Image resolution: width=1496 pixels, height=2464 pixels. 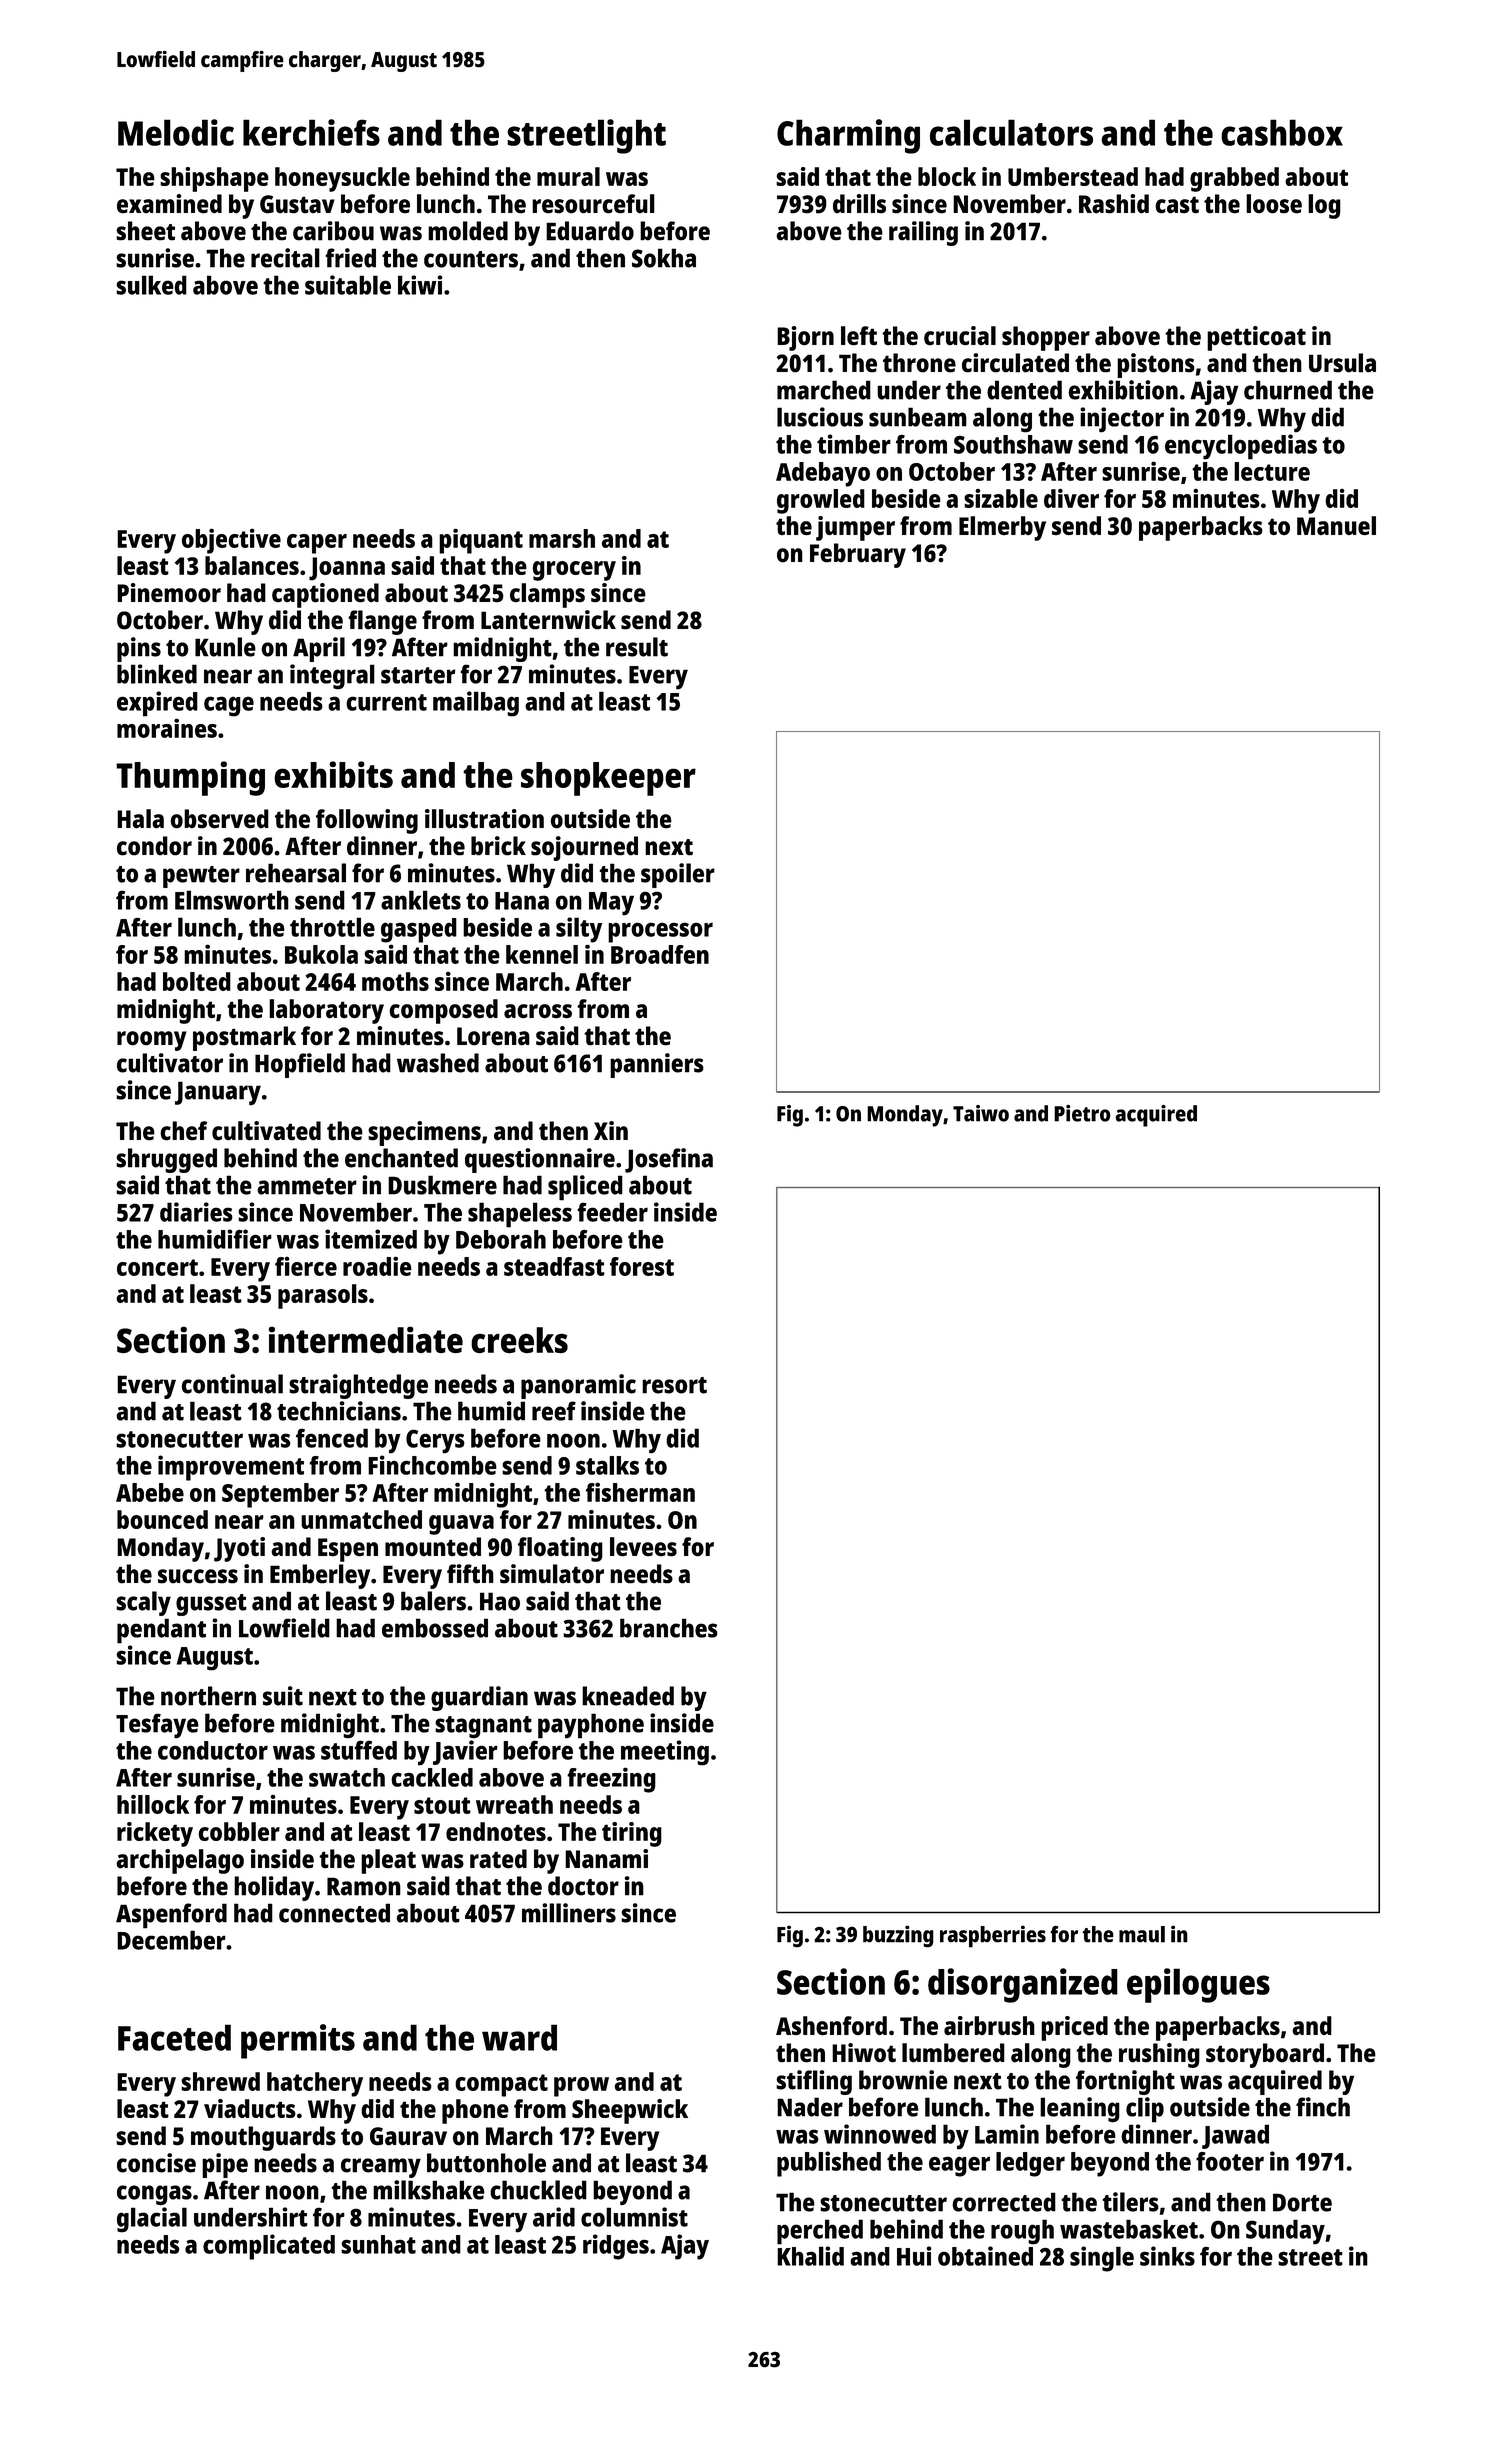 What do you see at coordinates (420, 285) in the screenshot?
I see `kiwi` at bounding box center [420, 285].
